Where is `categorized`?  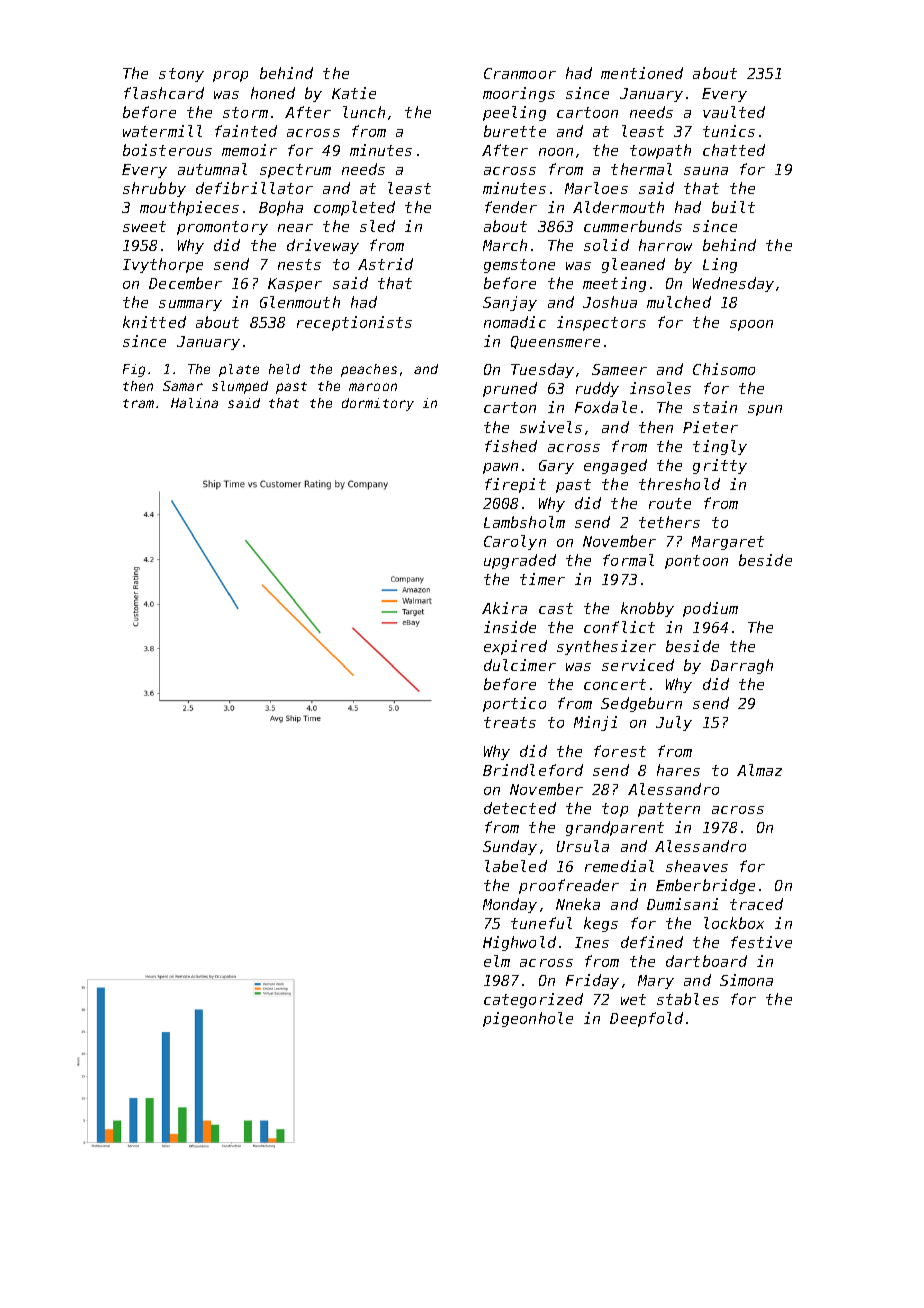
categorized is located at coordinates (533, 1000).
